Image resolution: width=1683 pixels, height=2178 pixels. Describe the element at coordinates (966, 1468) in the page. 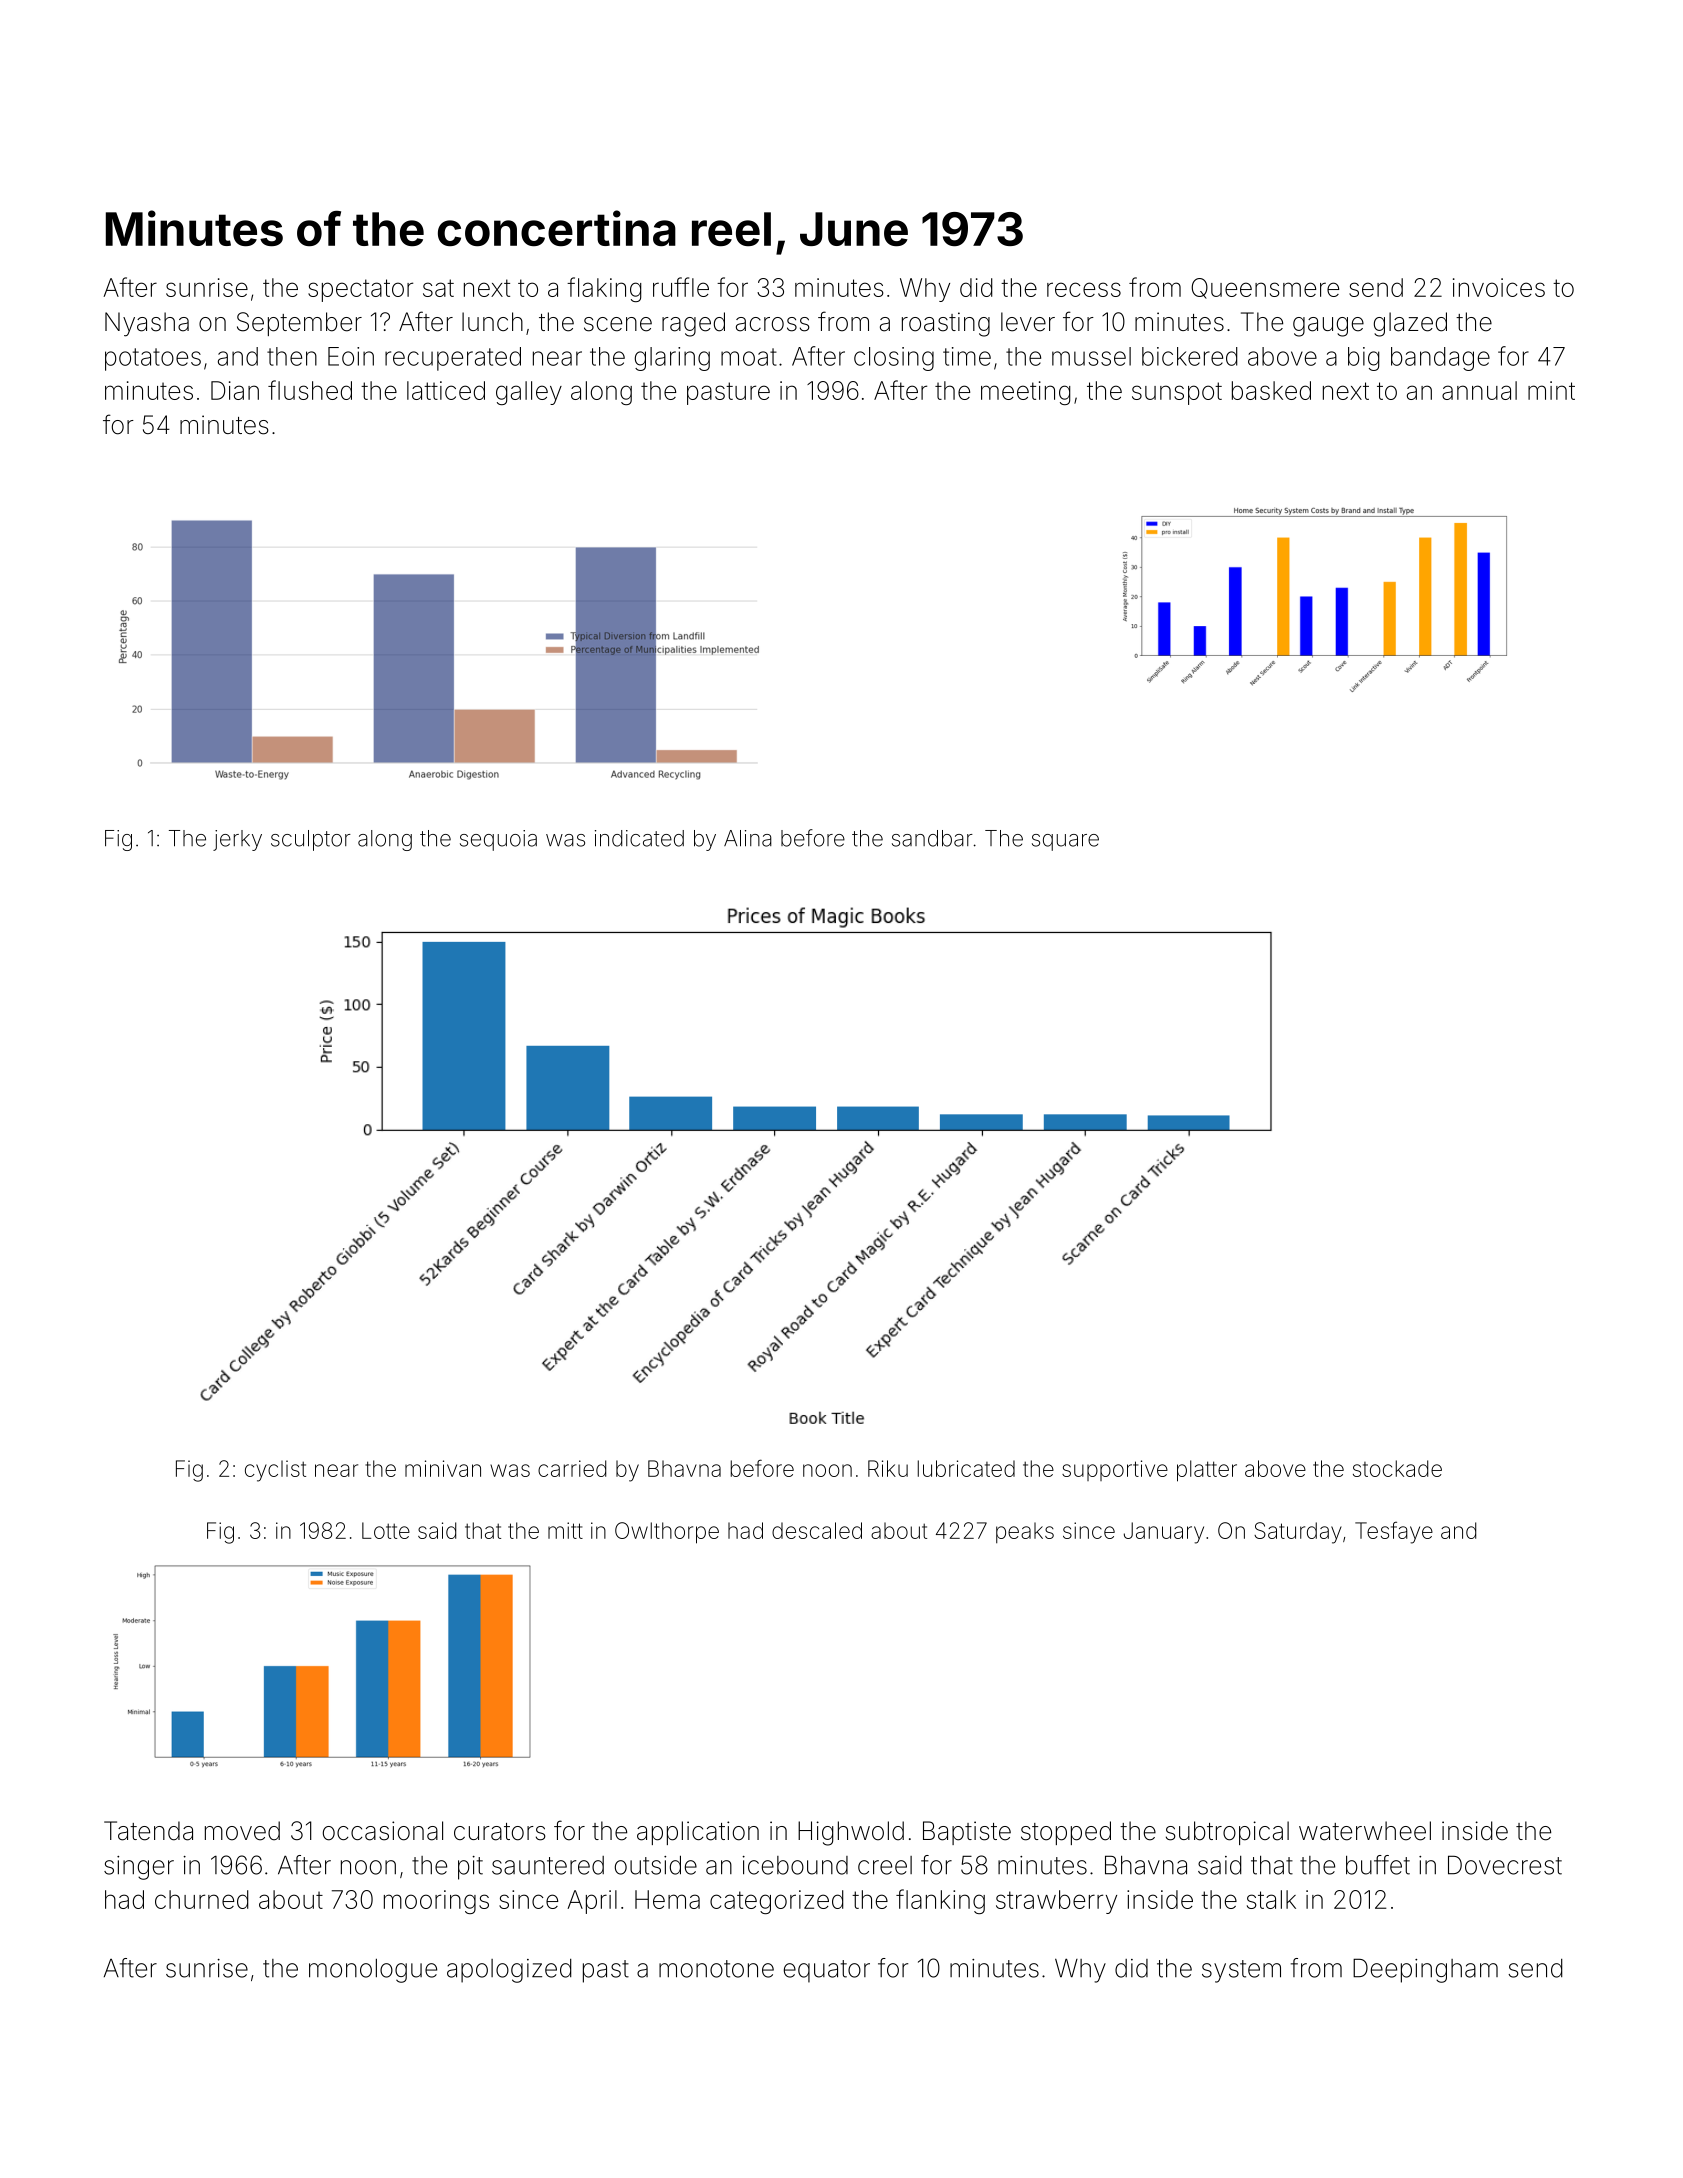

I see `lubricated` at that location.
